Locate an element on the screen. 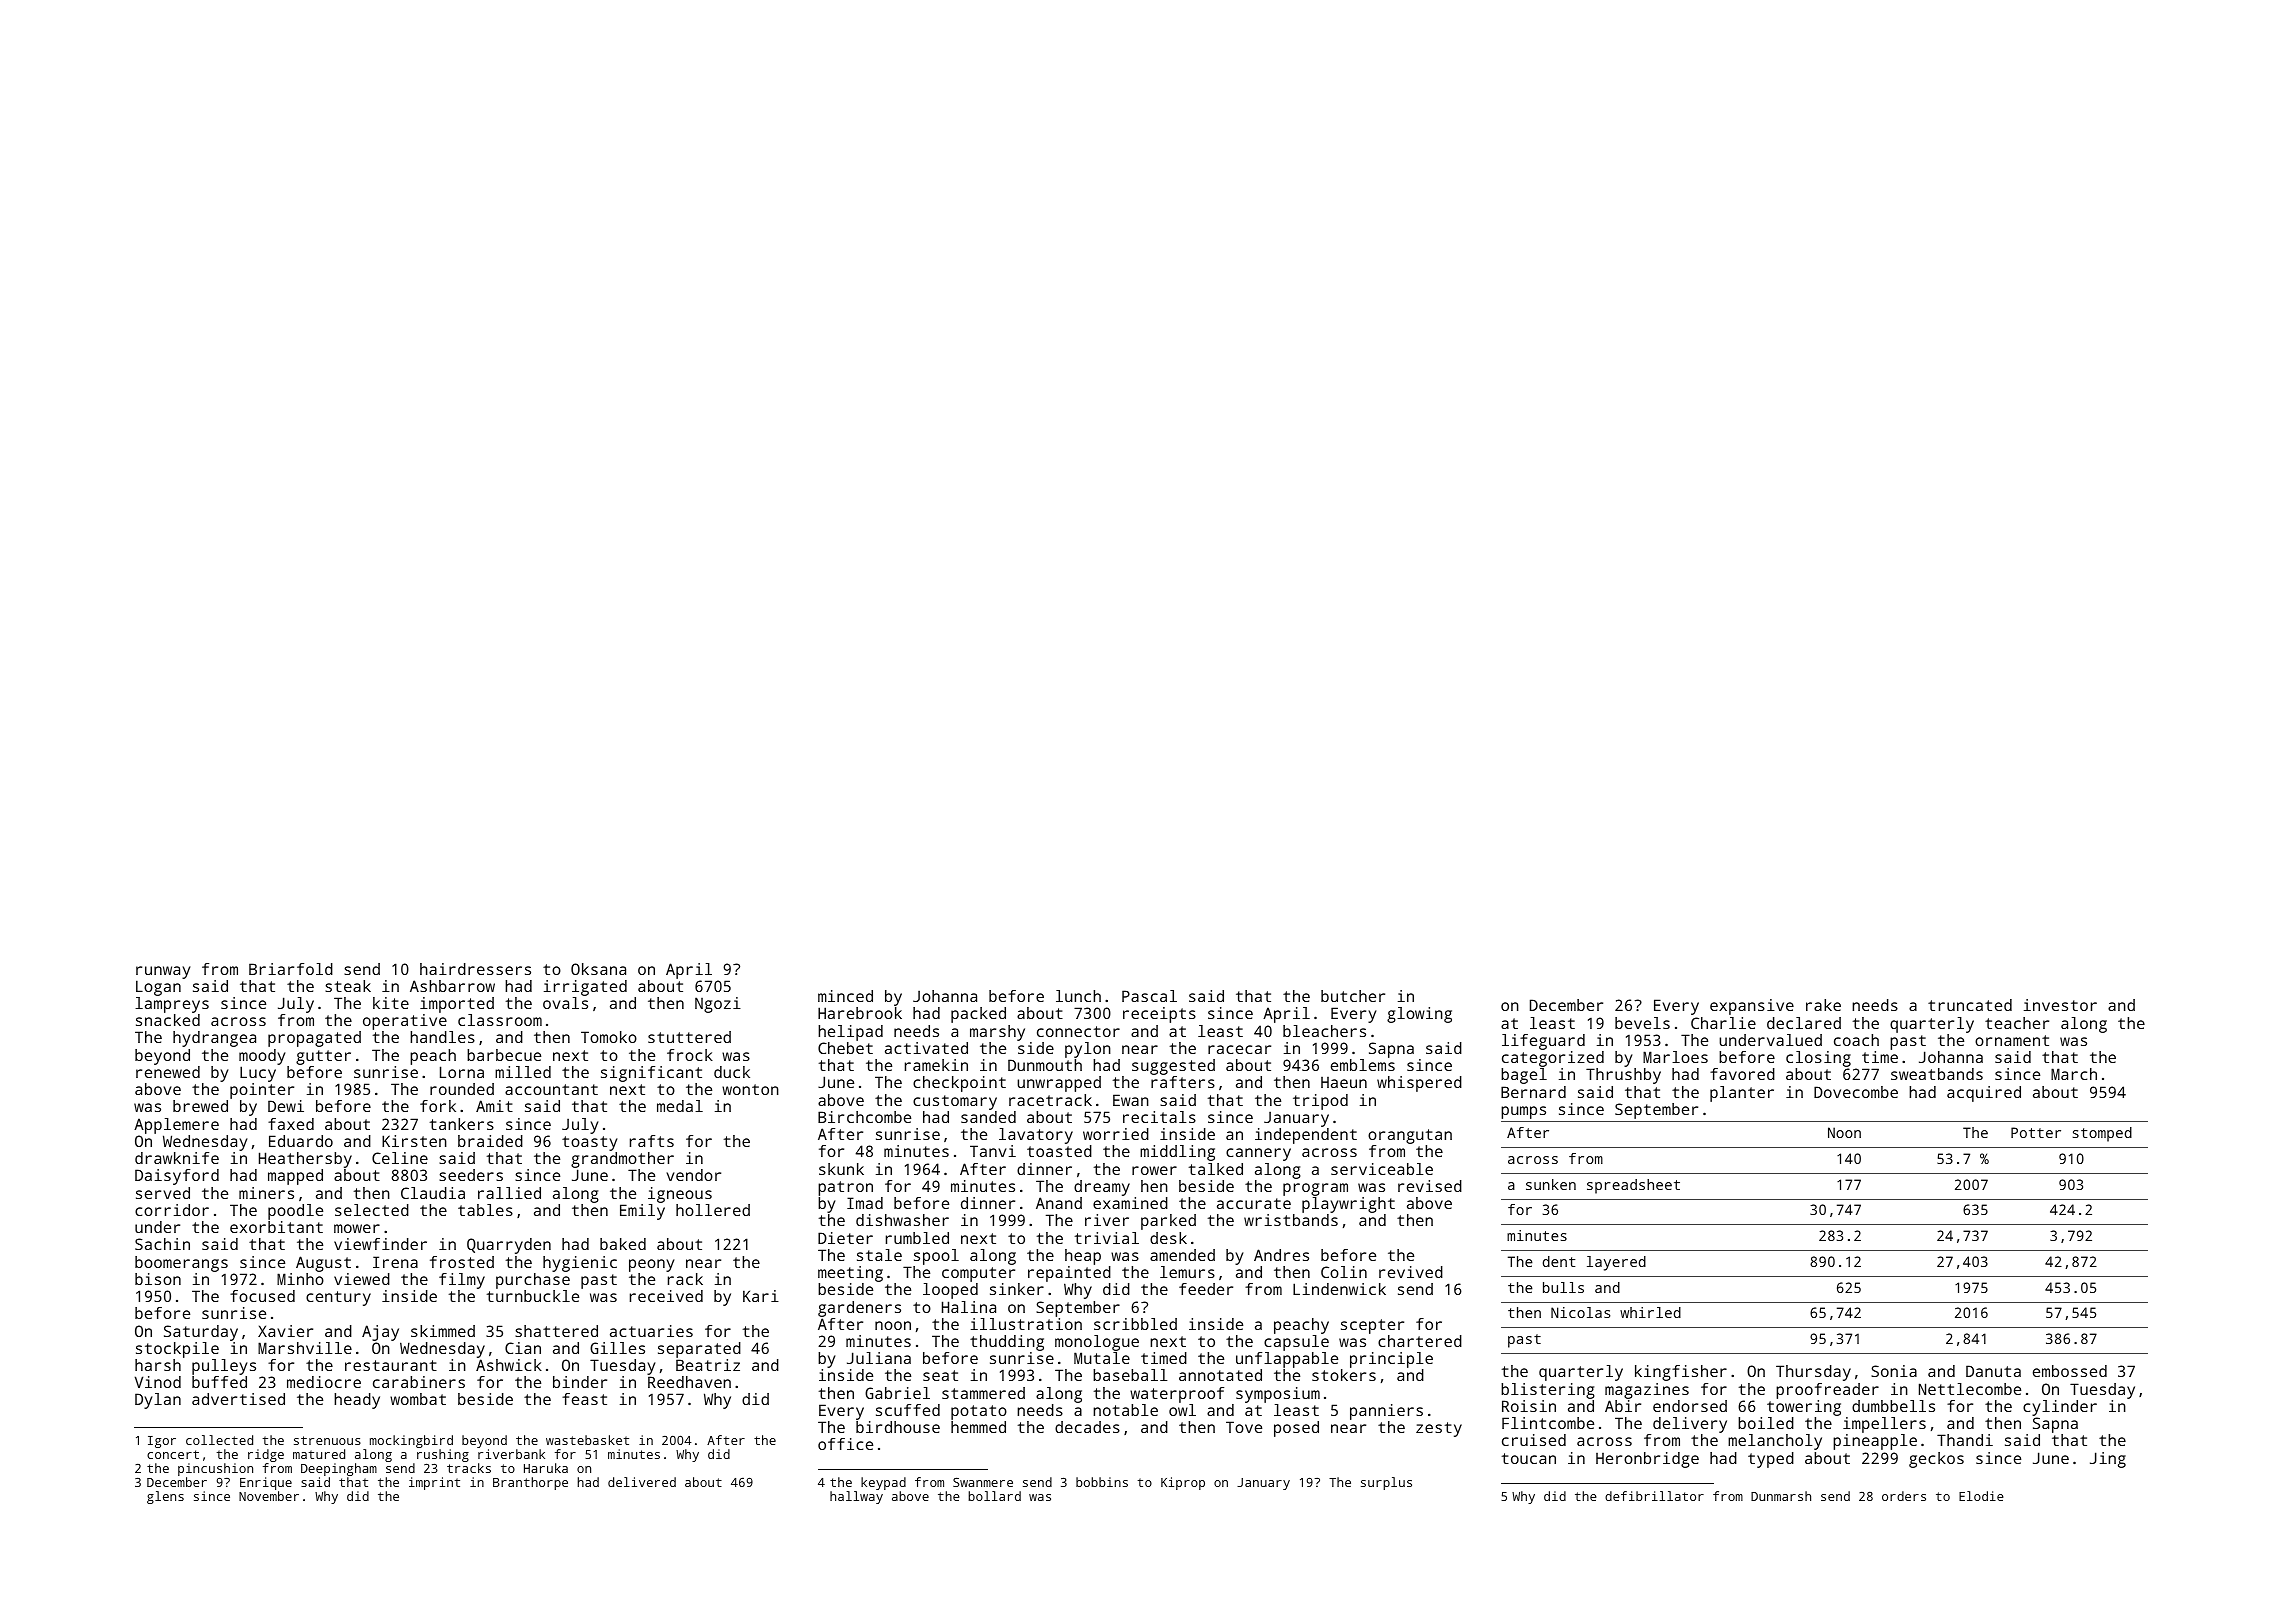 The image size is (2282, 1614). hairdressers is located at coordinates (475, 969).
